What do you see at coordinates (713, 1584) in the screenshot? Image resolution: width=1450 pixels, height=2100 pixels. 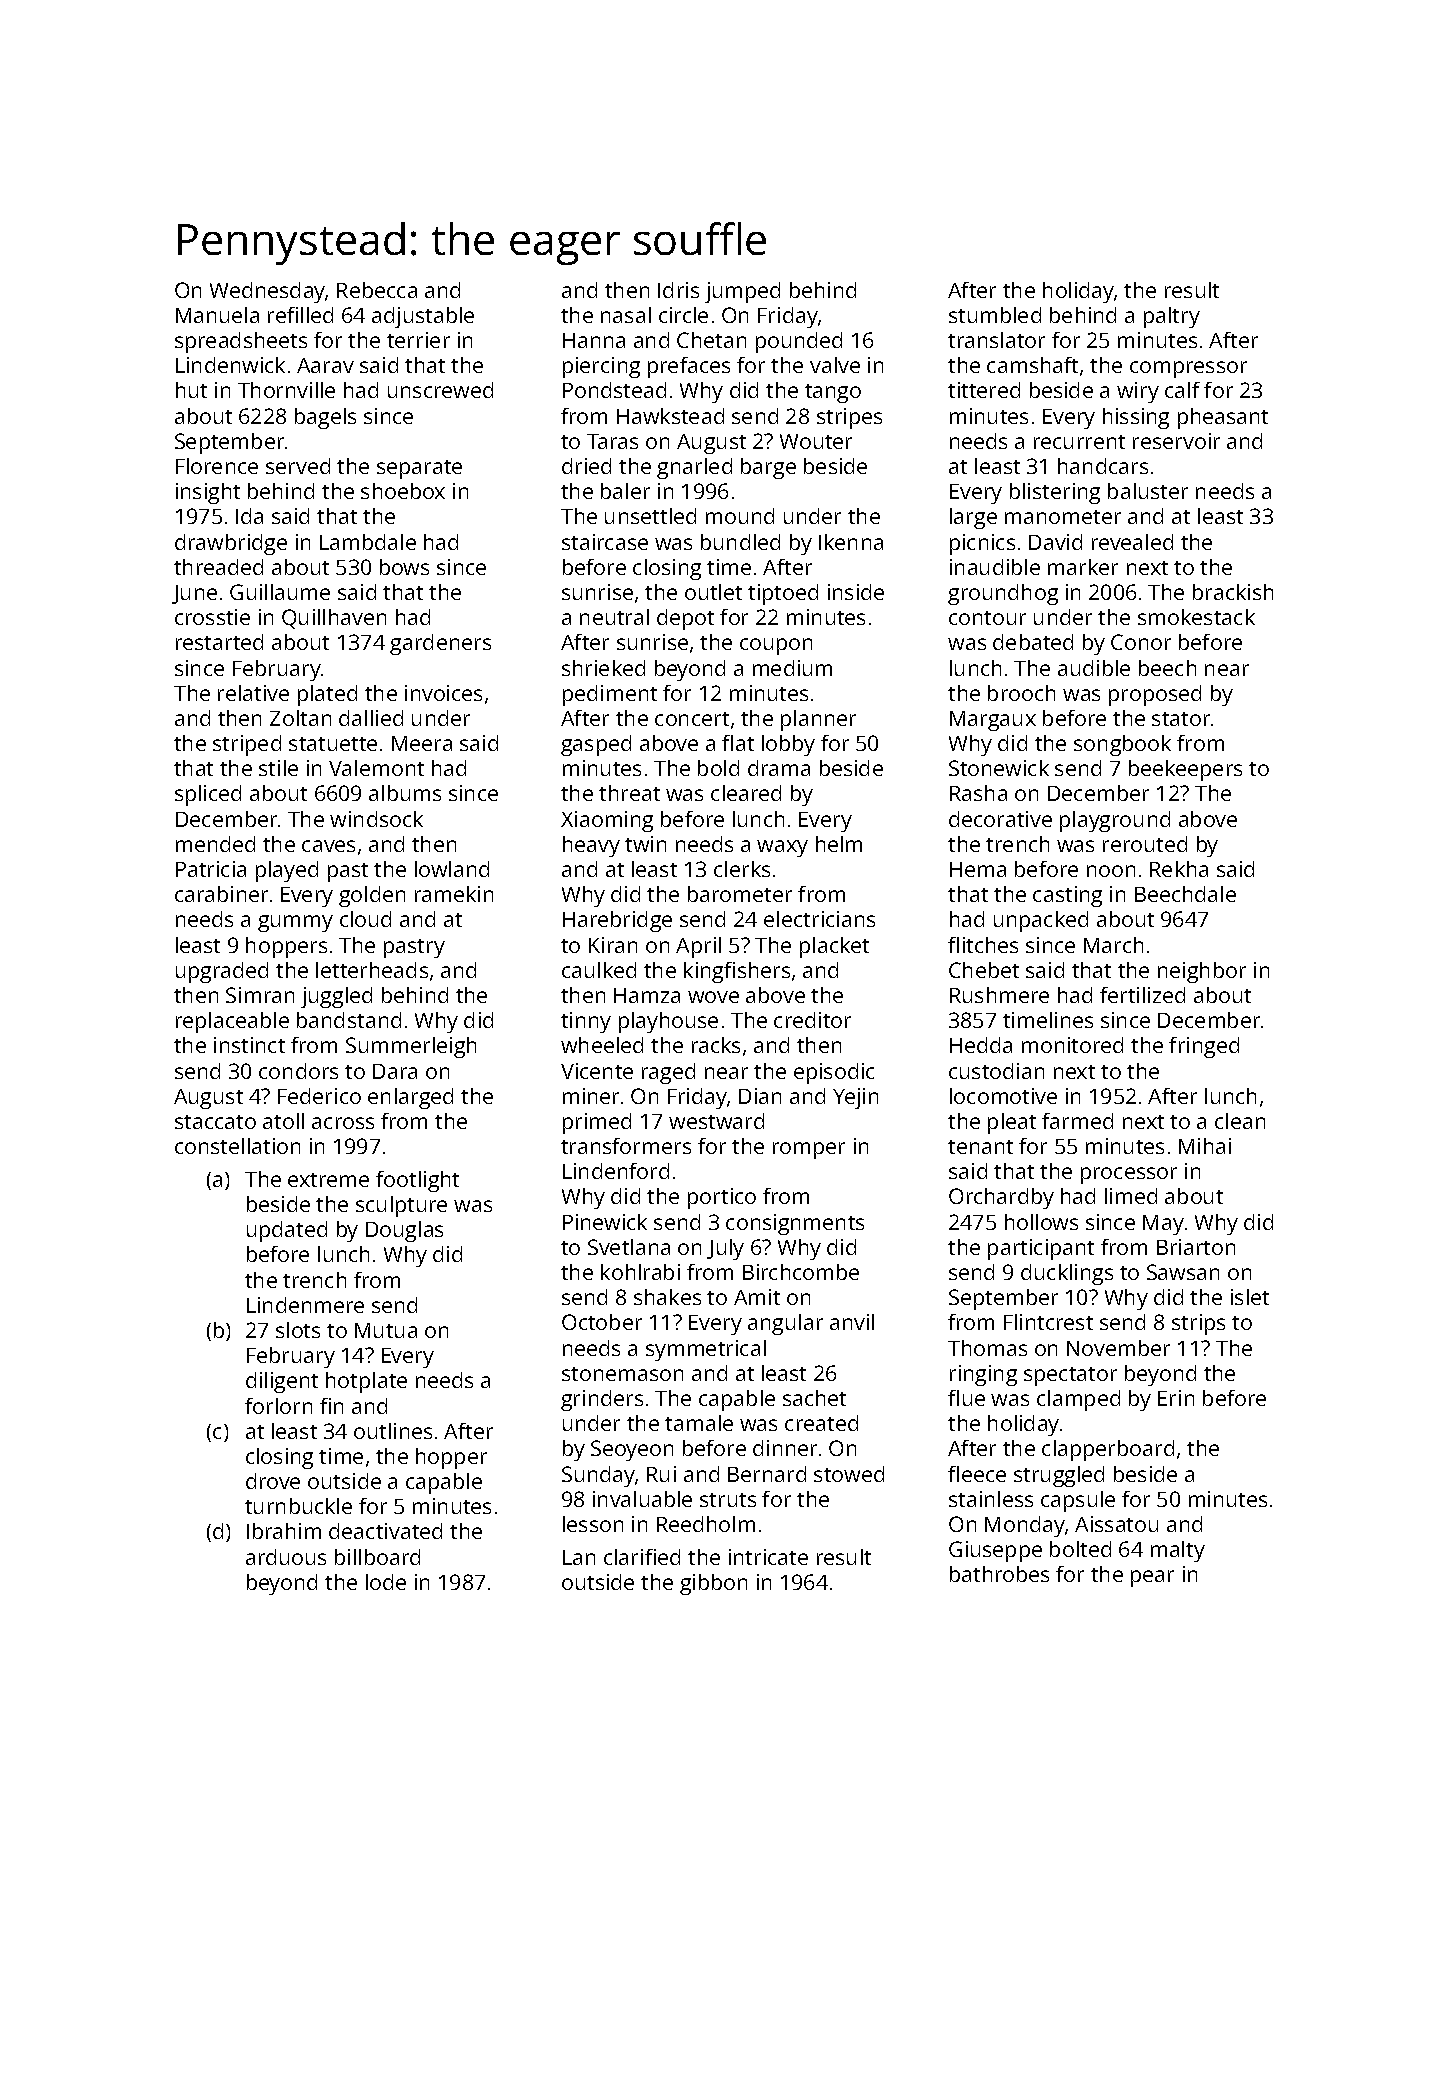 I see `gibbon` at bounding box center [713, 1584].
